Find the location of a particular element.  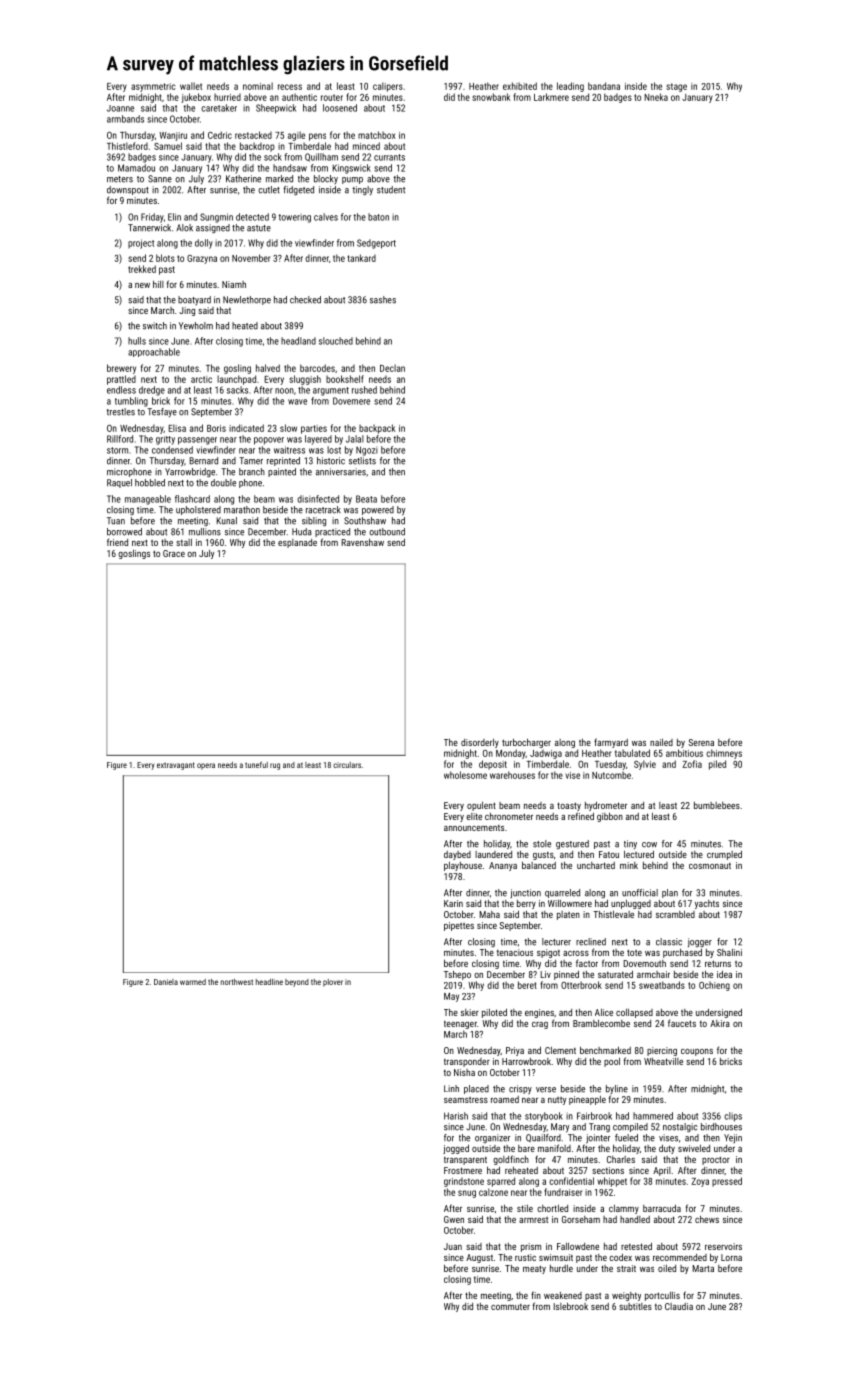

stage is located at coordinates (676, 87).
